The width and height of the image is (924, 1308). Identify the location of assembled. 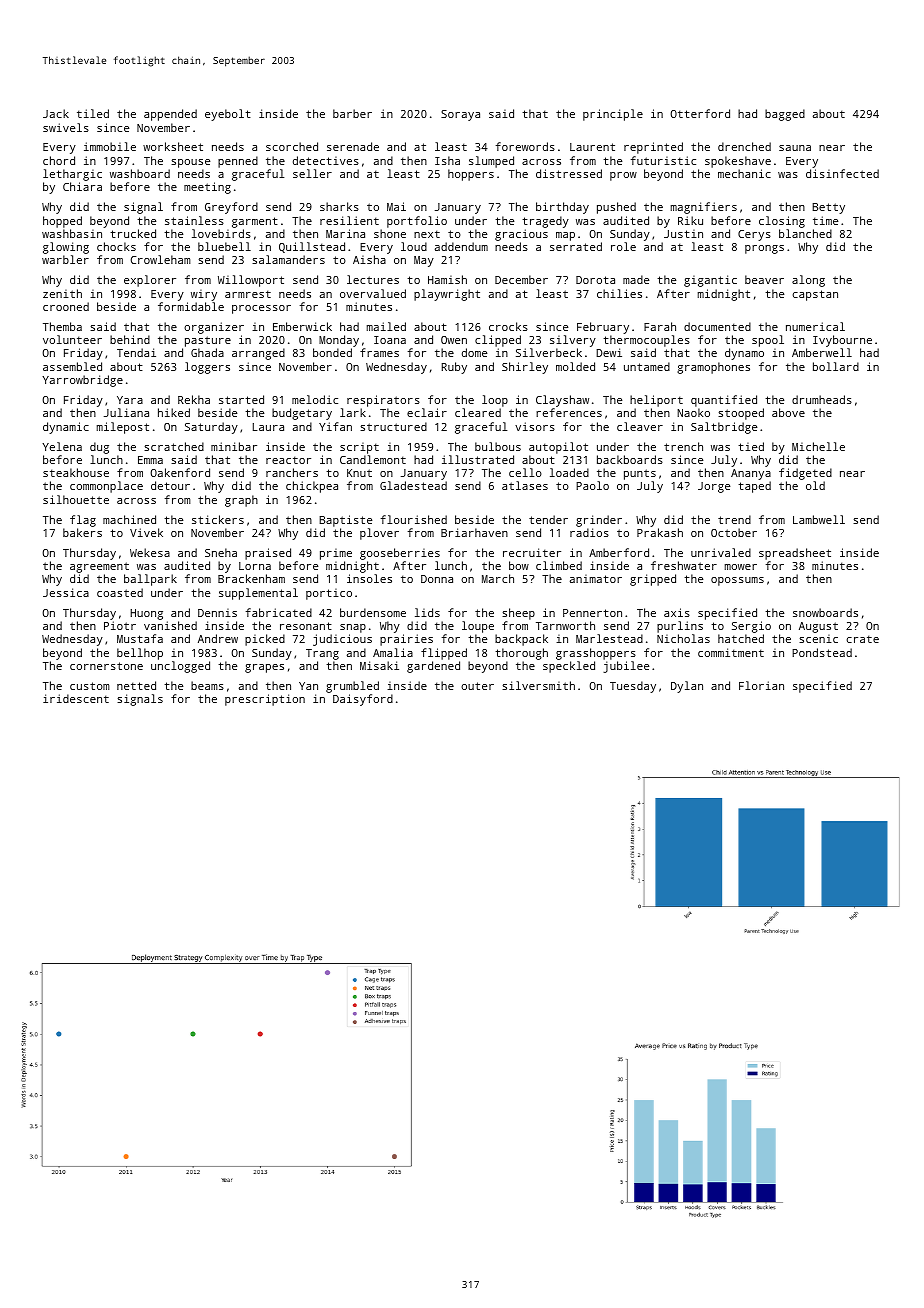
(72, 366).
